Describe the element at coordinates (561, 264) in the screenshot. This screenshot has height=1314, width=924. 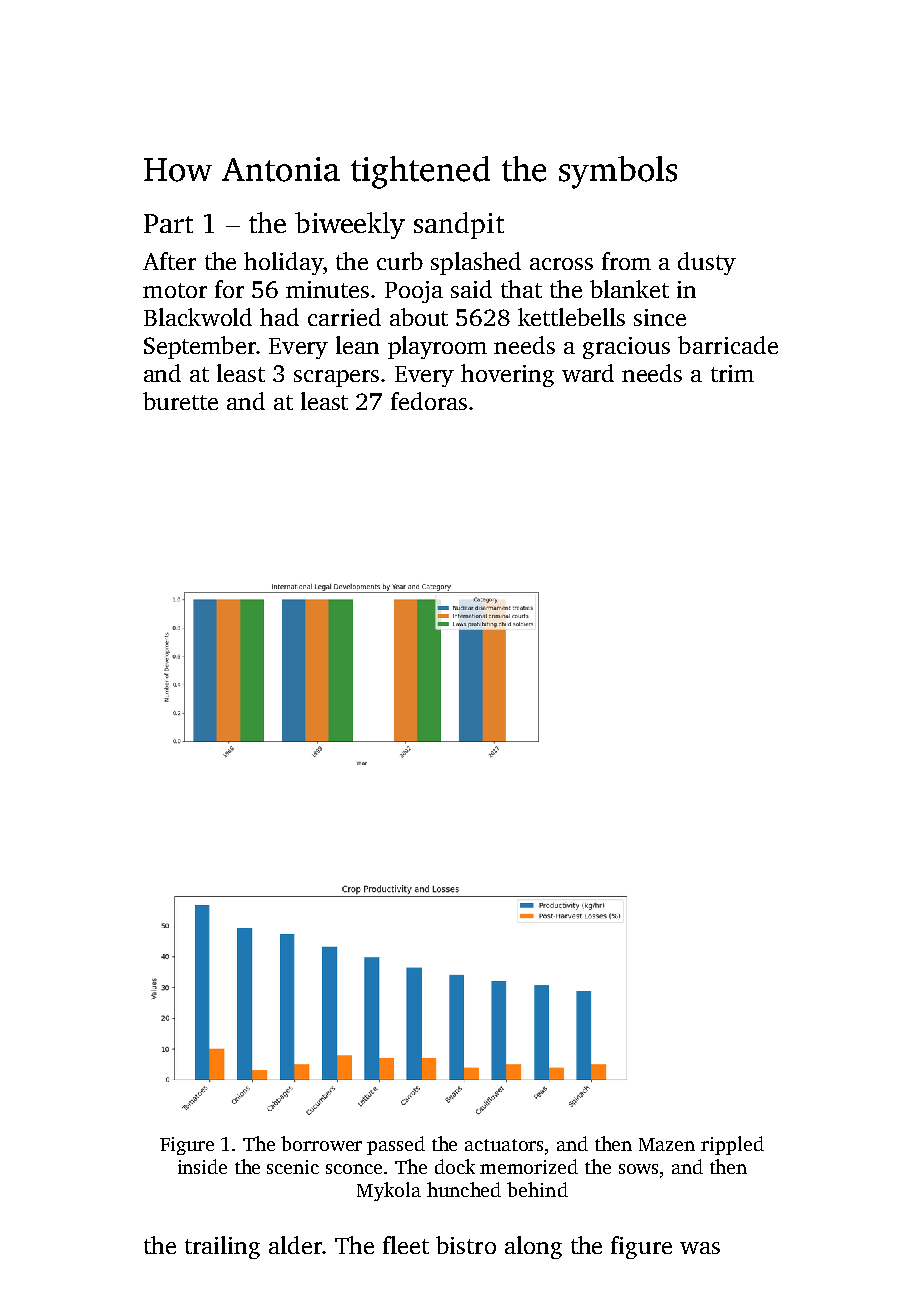
I see `across` at that location.
